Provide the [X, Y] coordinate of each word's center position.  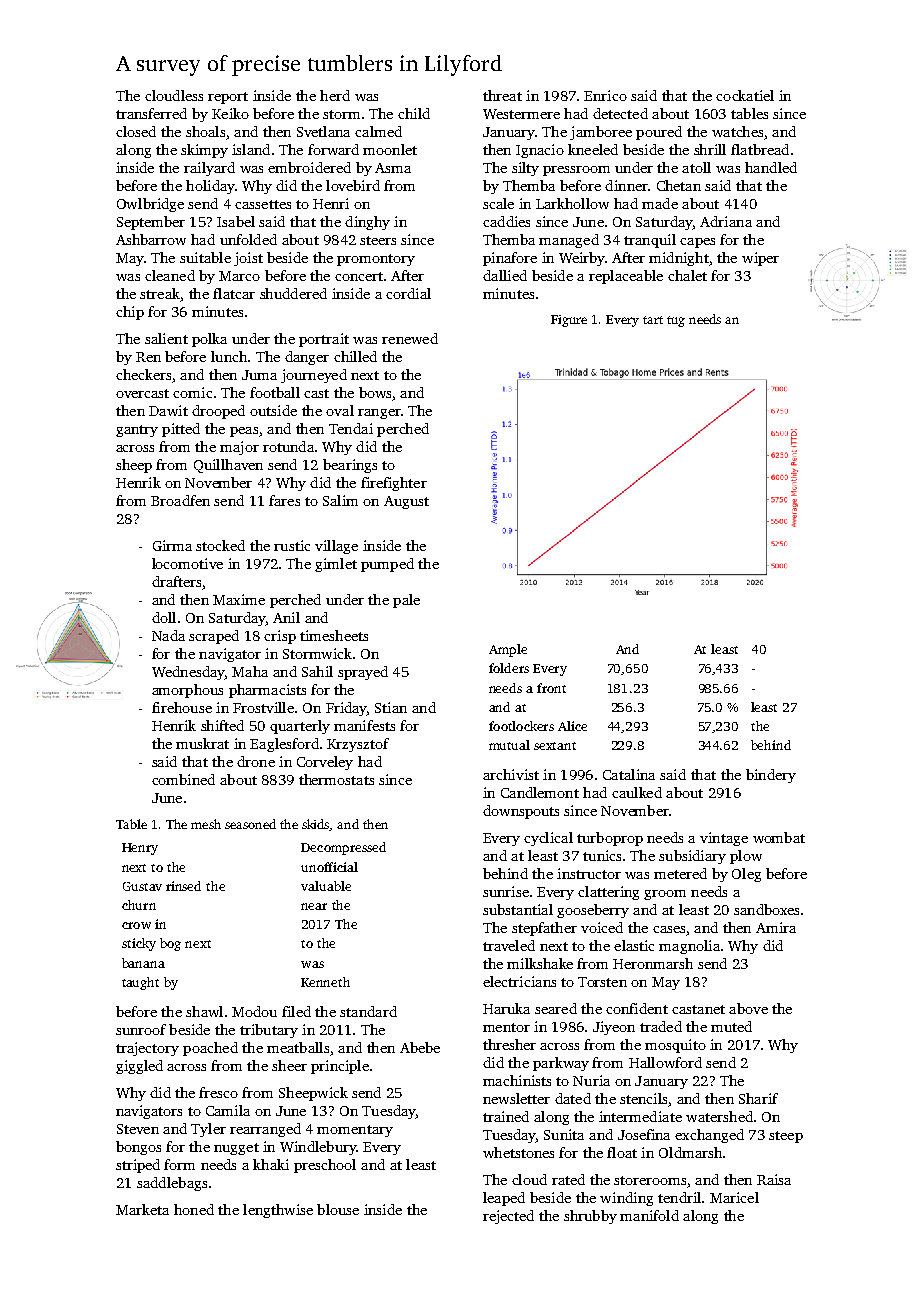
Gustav [142, 886]
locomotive [187, 563]
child [414, 113]
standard [368, 1011]
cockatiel [745, 95]
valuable [326, 886]
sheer [289, 1065]
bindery [771, 776]
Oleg [746, 875]
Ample [508, 650]
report [228, 98]
